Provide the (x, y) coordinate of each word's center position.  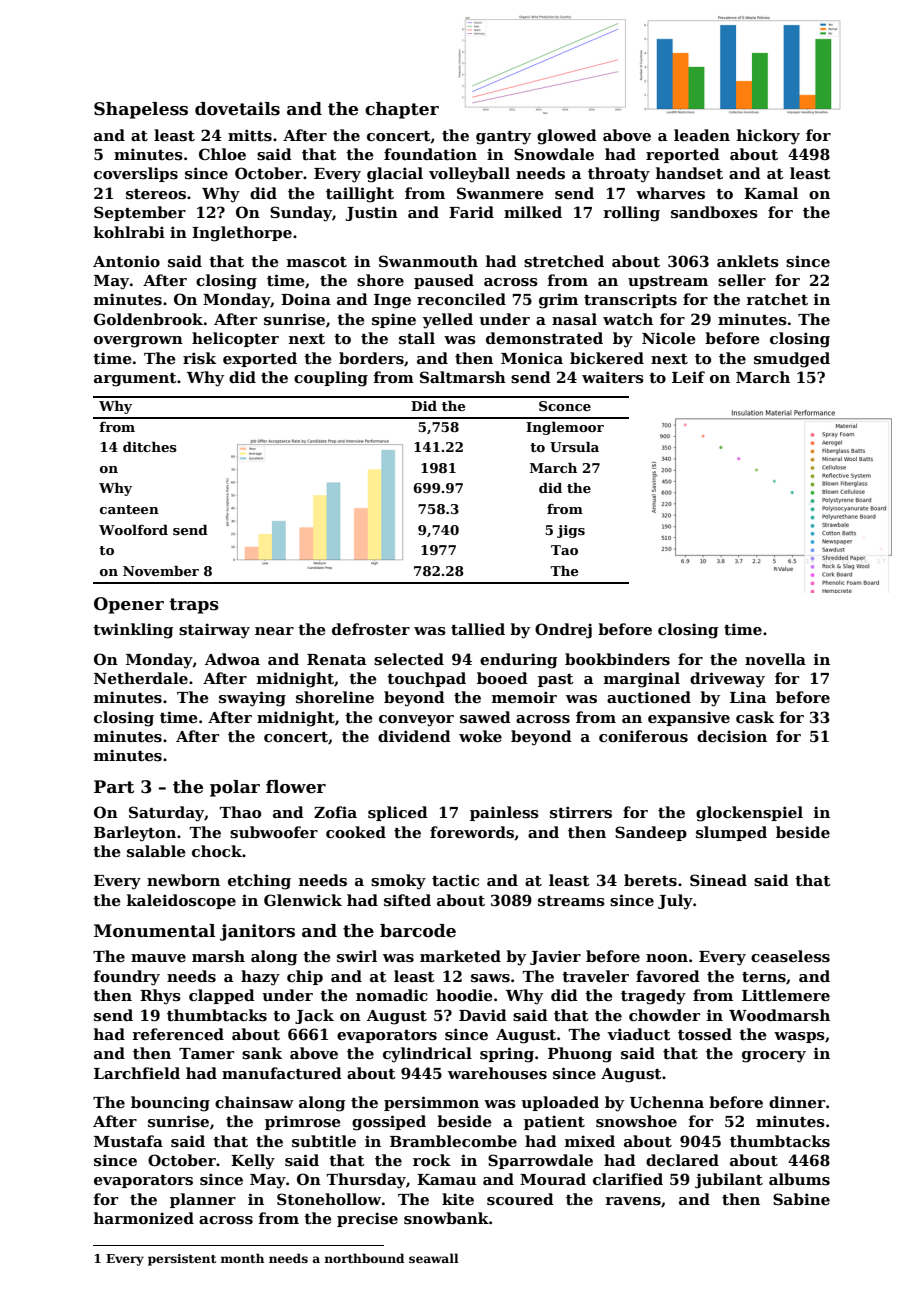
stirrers (581, 812)
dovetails (237, 109)
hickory (768, 137)
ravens (633, 1201)
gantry (503, 138)
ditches (150, 447)
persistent (182, 1260)
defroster (371, 629)
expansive (689, 718)
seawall (434, 1258)
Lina (748, 697)
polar (235, 788)
